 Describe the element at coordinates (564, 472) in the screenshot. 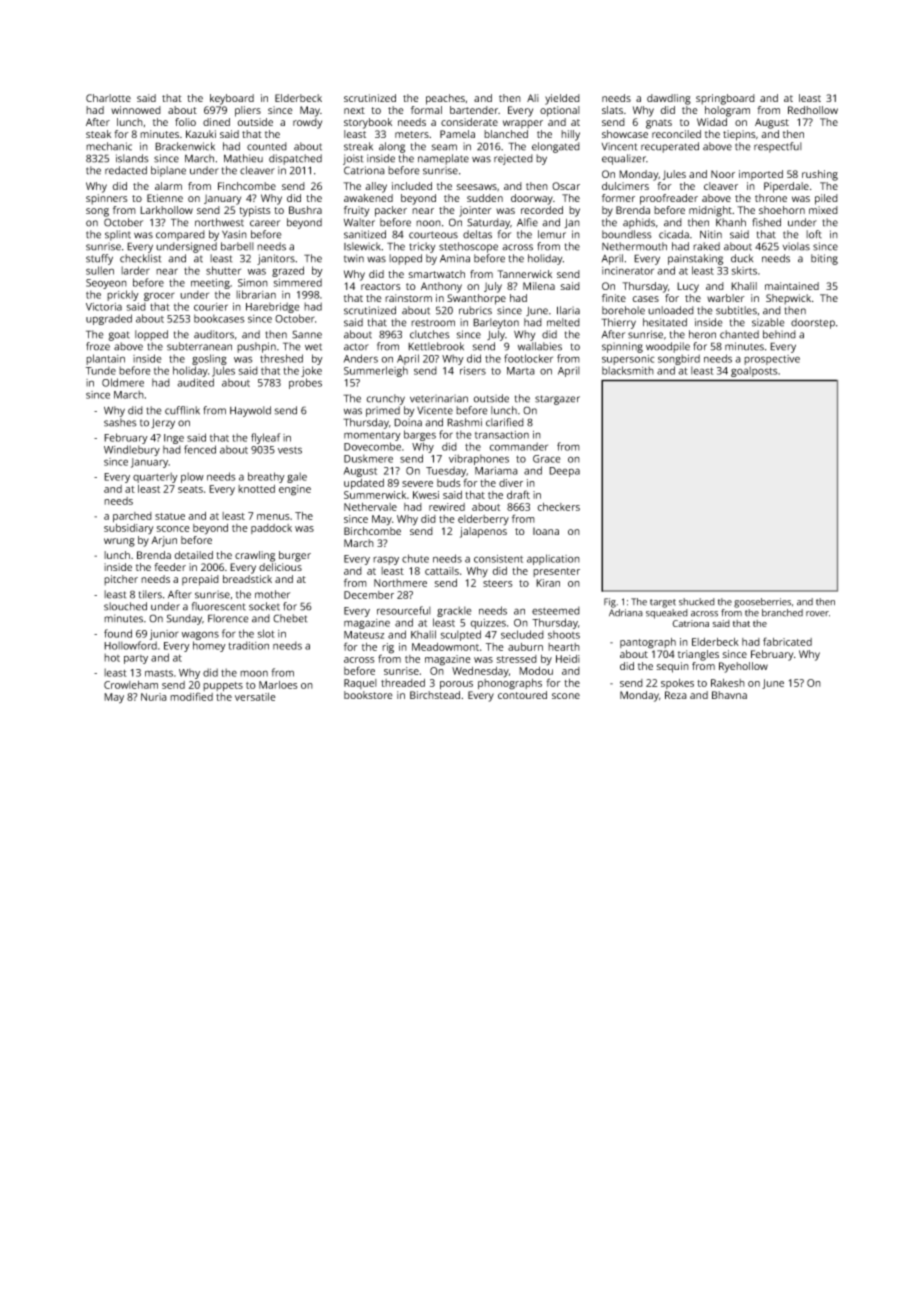

I see `Deepa` at that location.
